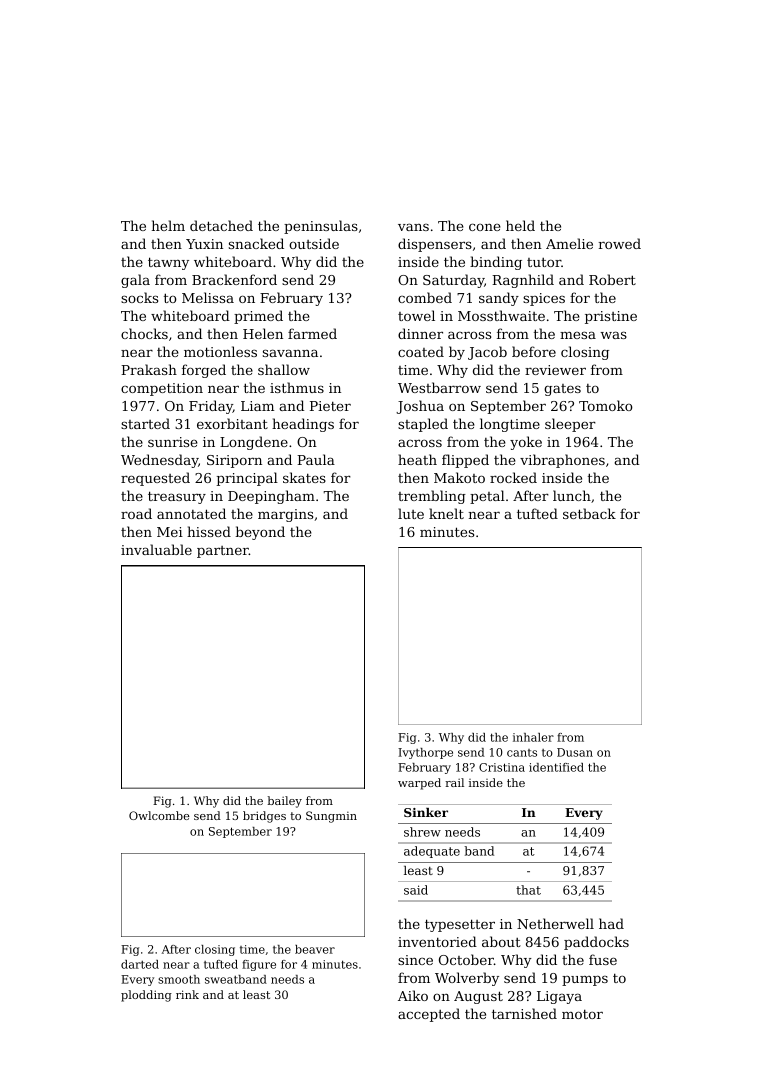  I want to click on plodding, so click(146, 996).
